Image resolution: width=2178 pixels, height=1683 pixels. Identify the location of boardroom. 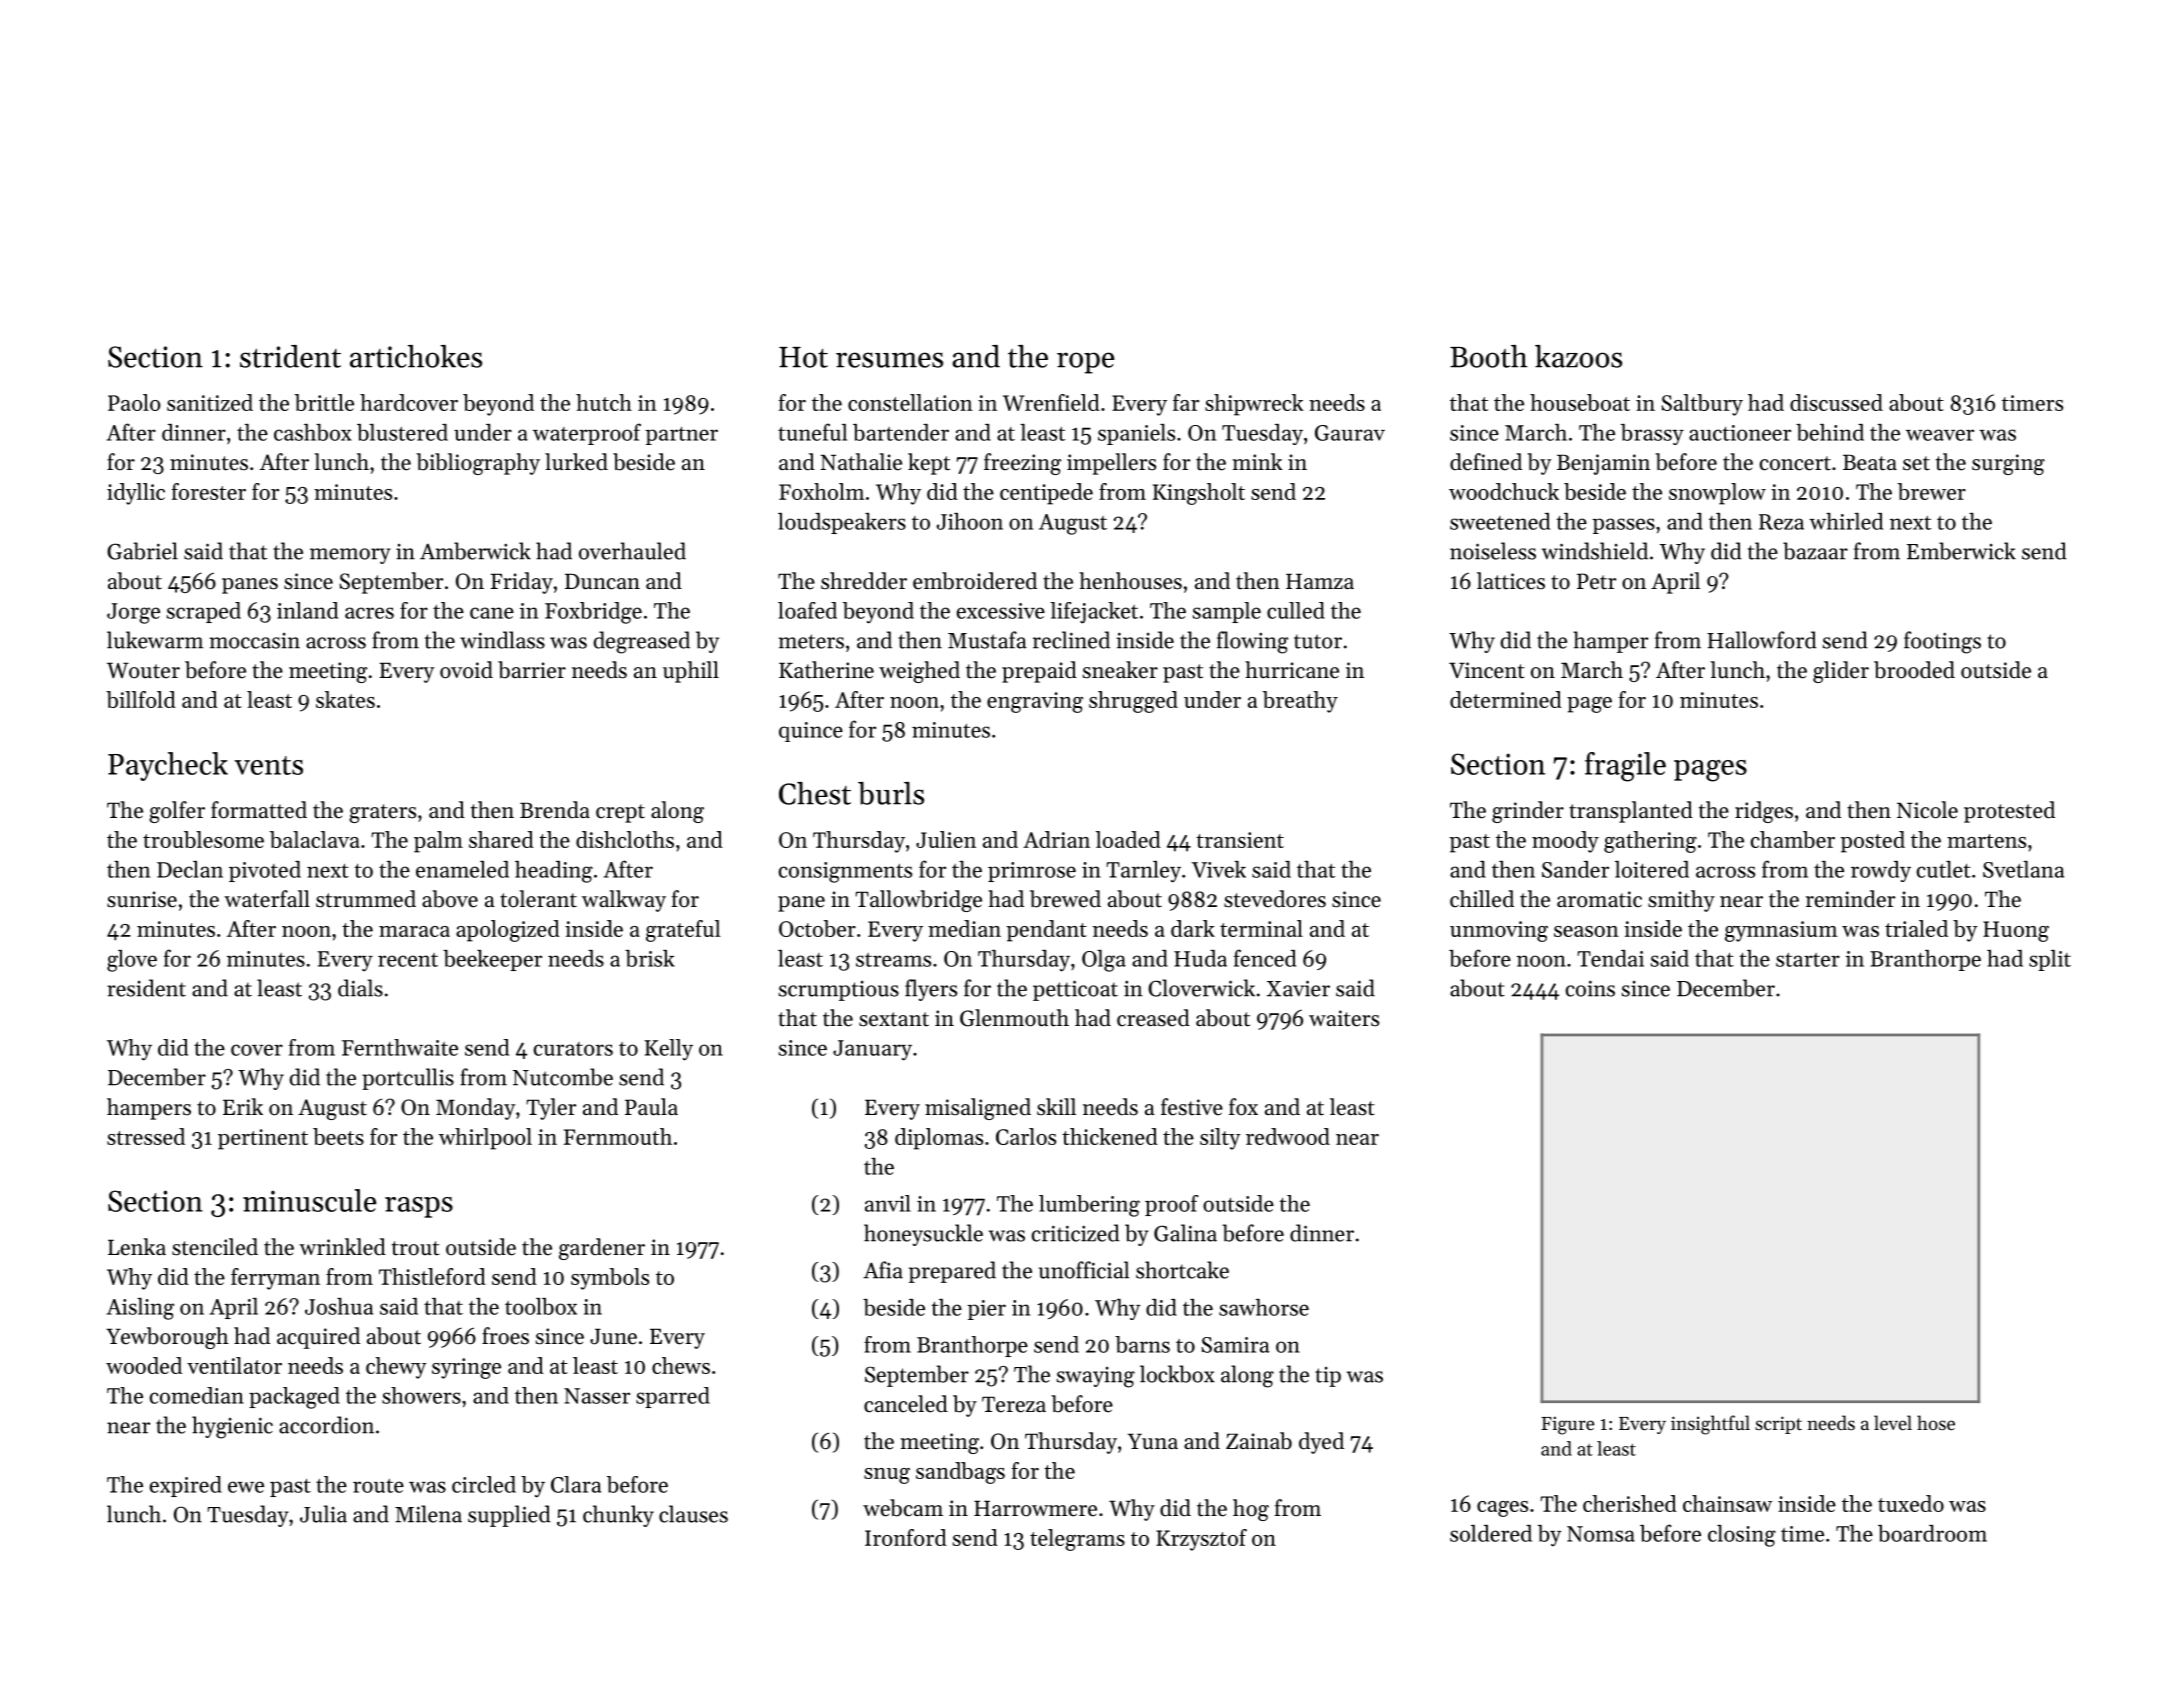
(1932, 1533).
